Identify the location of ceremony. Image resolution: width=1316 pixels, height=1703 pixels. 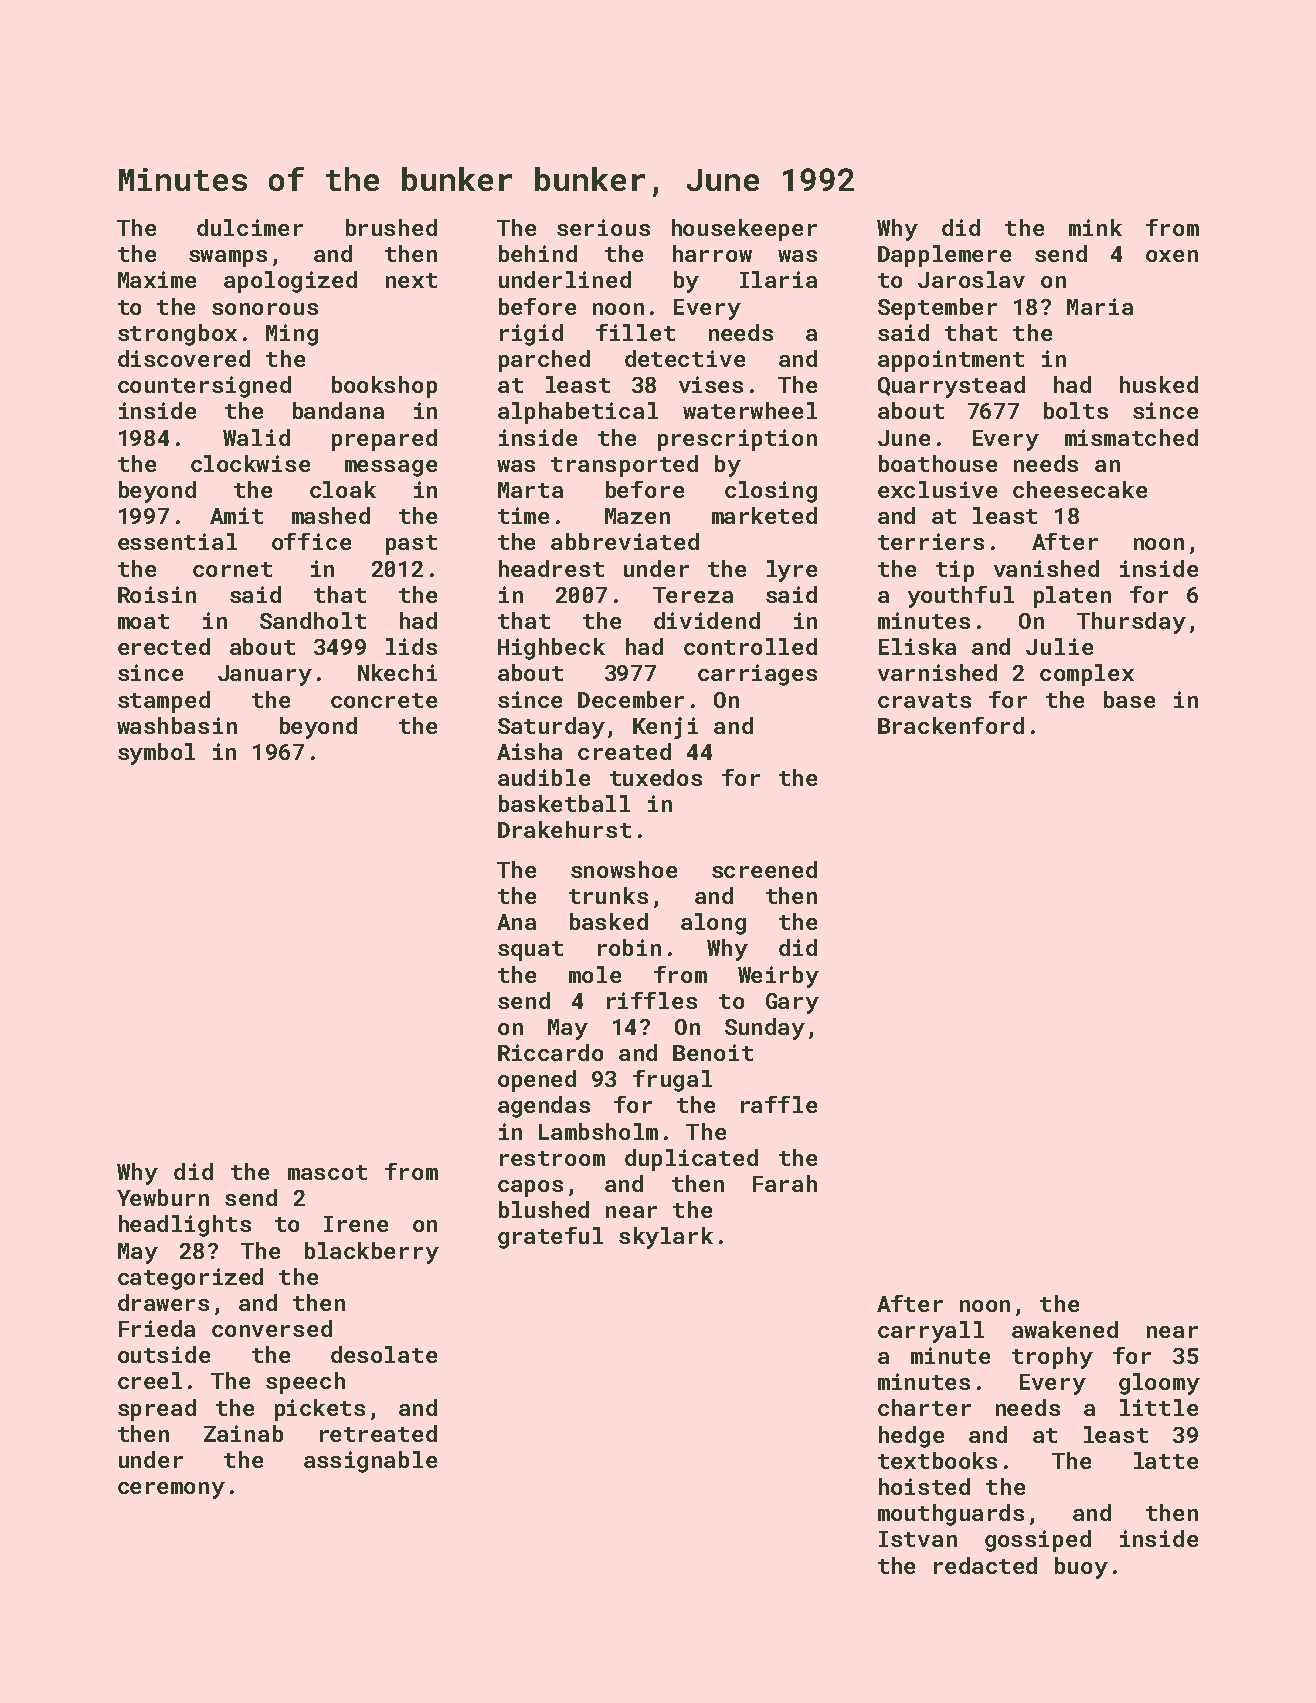
(171, 1490).
